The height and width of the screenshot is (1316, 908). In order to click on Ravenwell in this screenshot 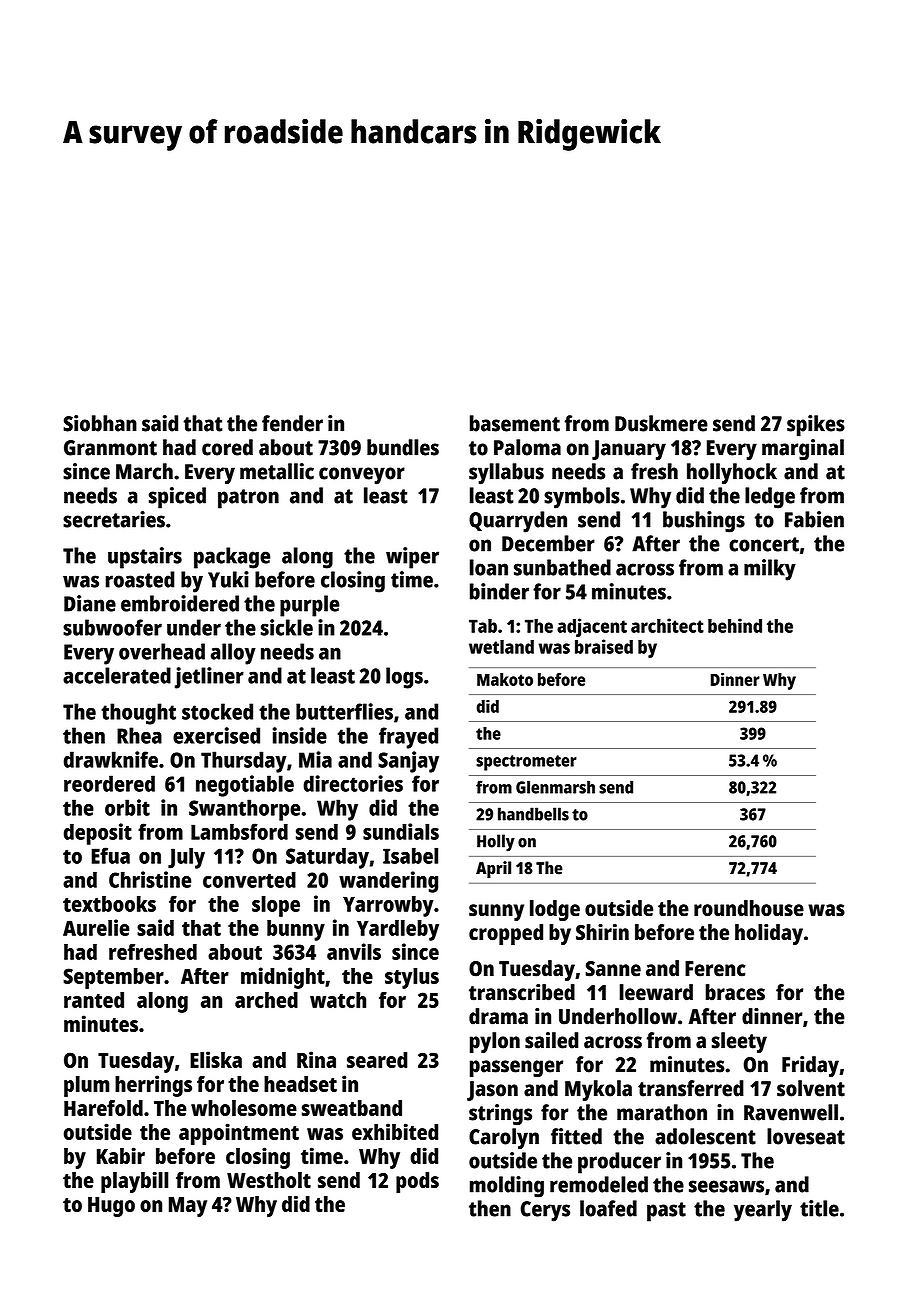, I will do `click(791, 1112)`.
